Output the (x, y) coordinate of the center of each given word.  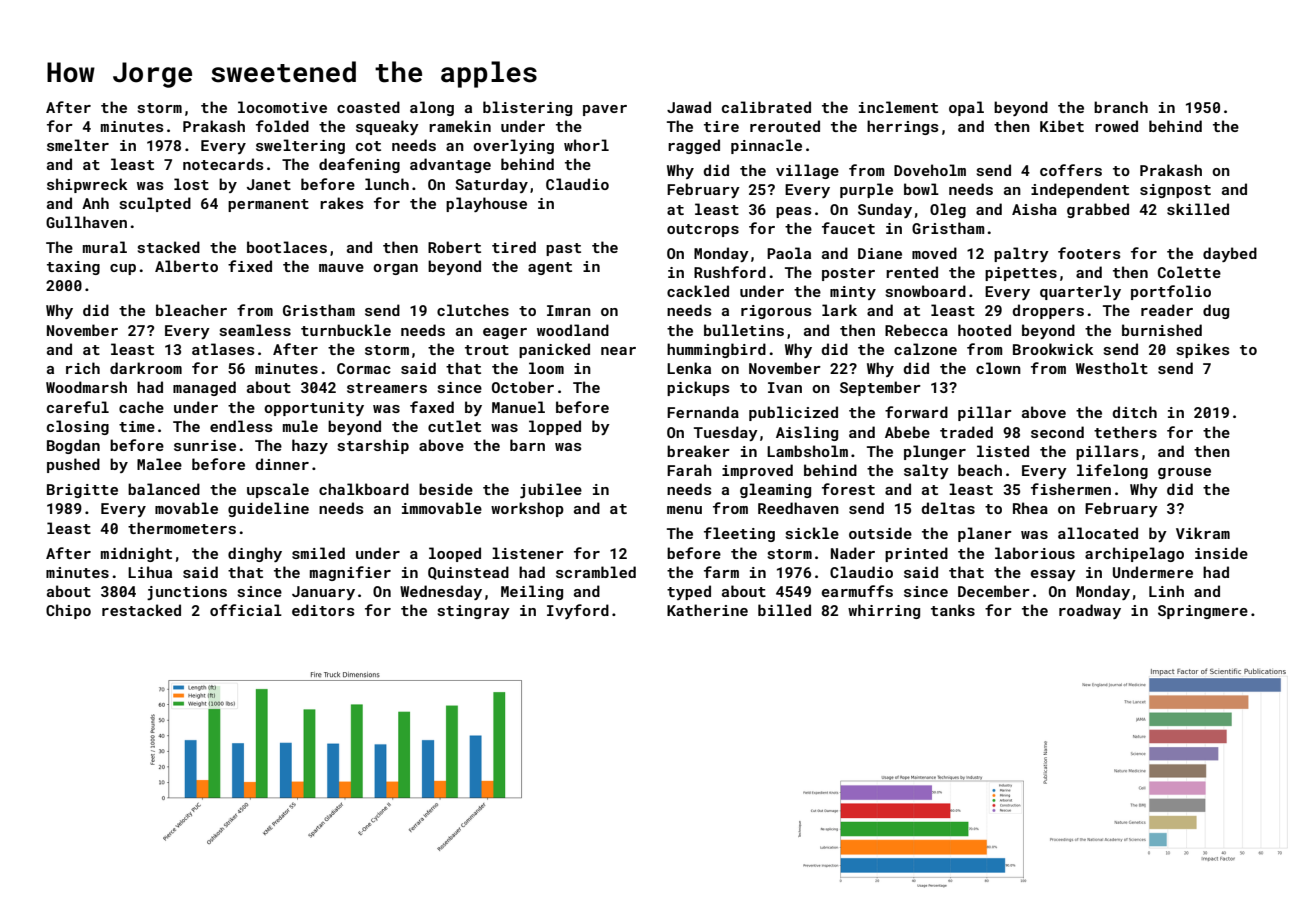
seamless (255, 330)
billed (784, 610)
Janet (269, 184)
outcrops (703, 230)
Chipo (68, 611)
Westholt (1112, 368)
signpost (1175, 191)
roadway (1090, 611)
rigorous (776, 312)
